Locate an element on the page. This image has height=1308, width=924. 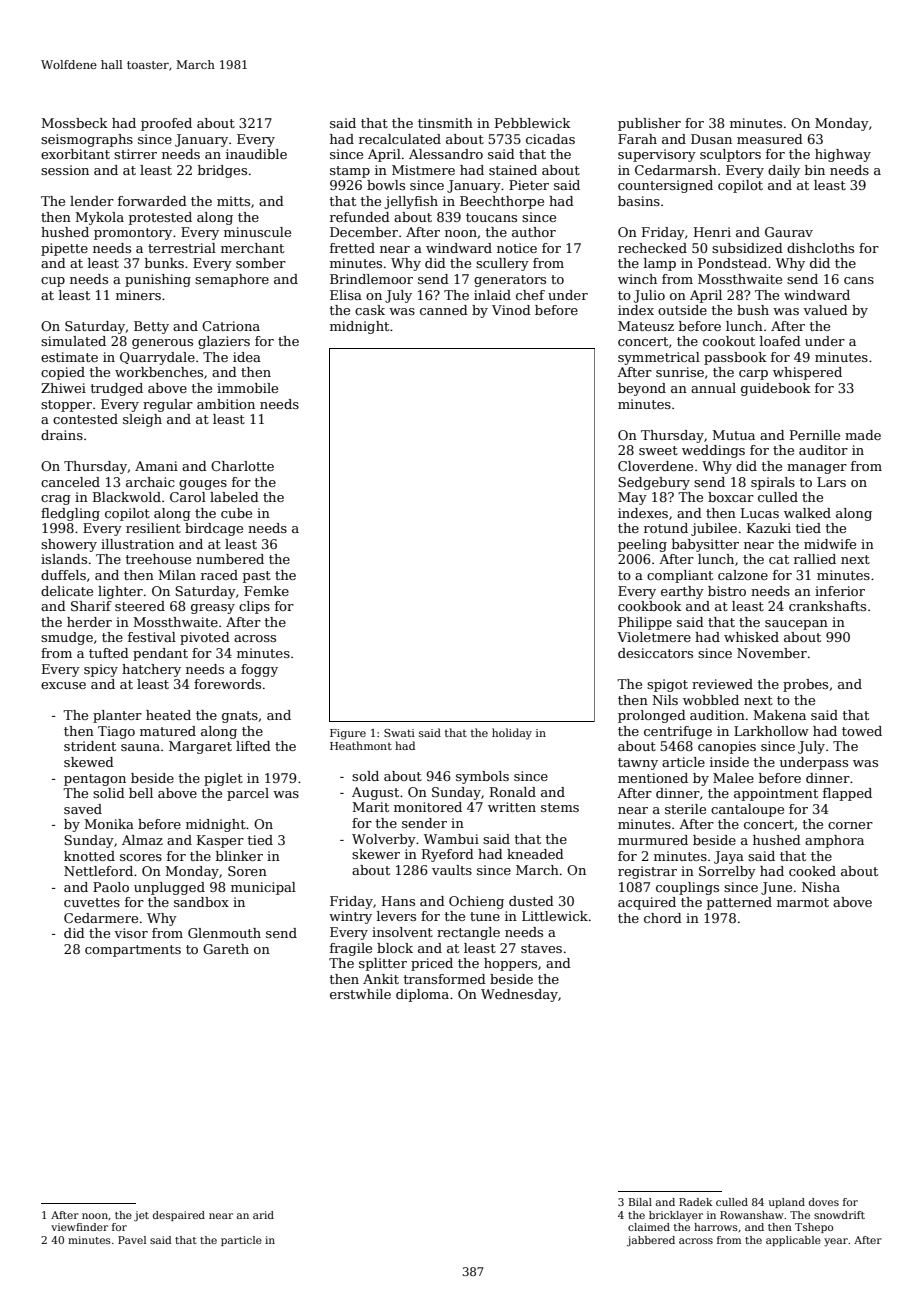
forewords is located at coordinates (227, 684).
